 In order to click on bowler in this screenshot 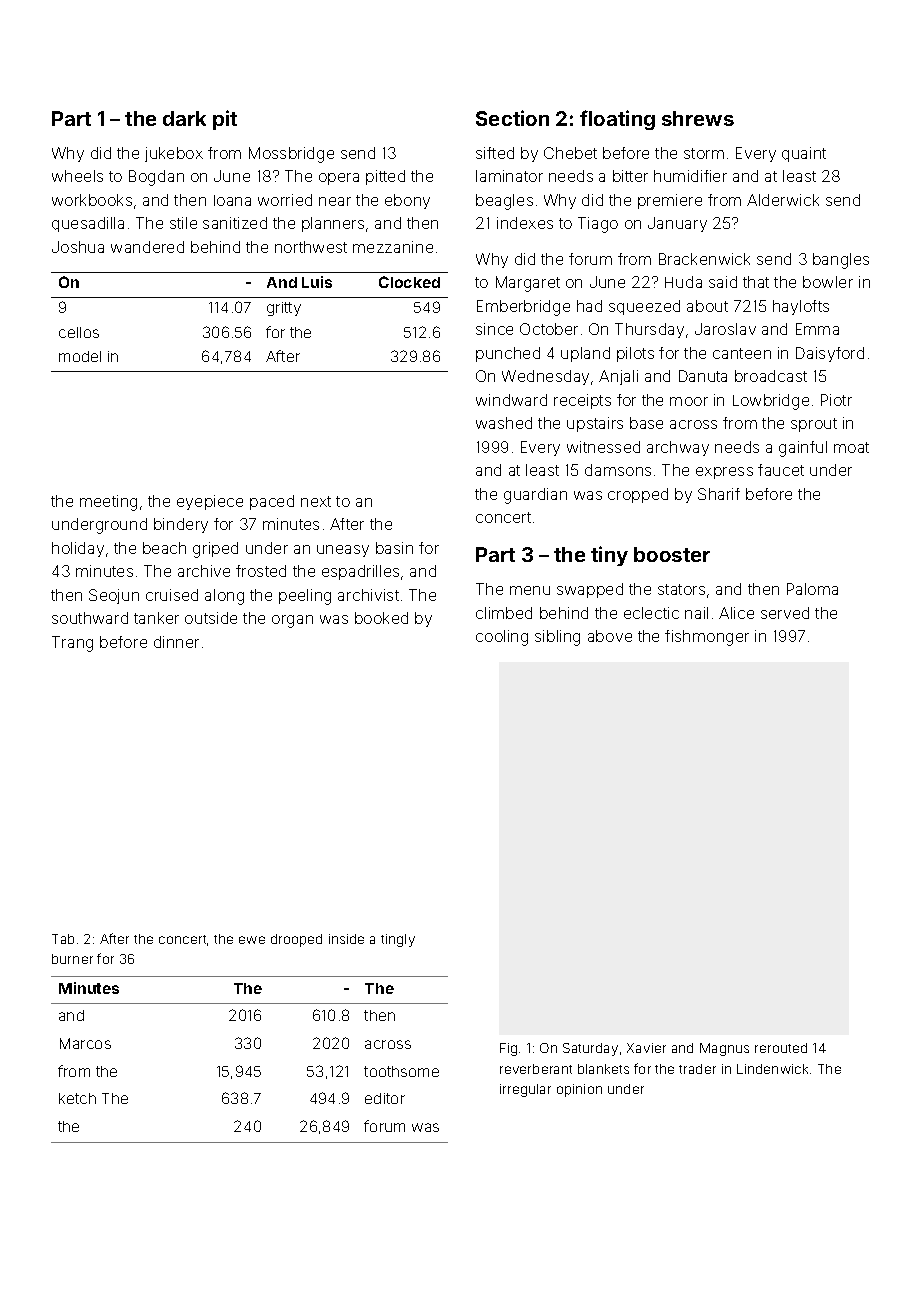, I will do `click(828, 282)`.
